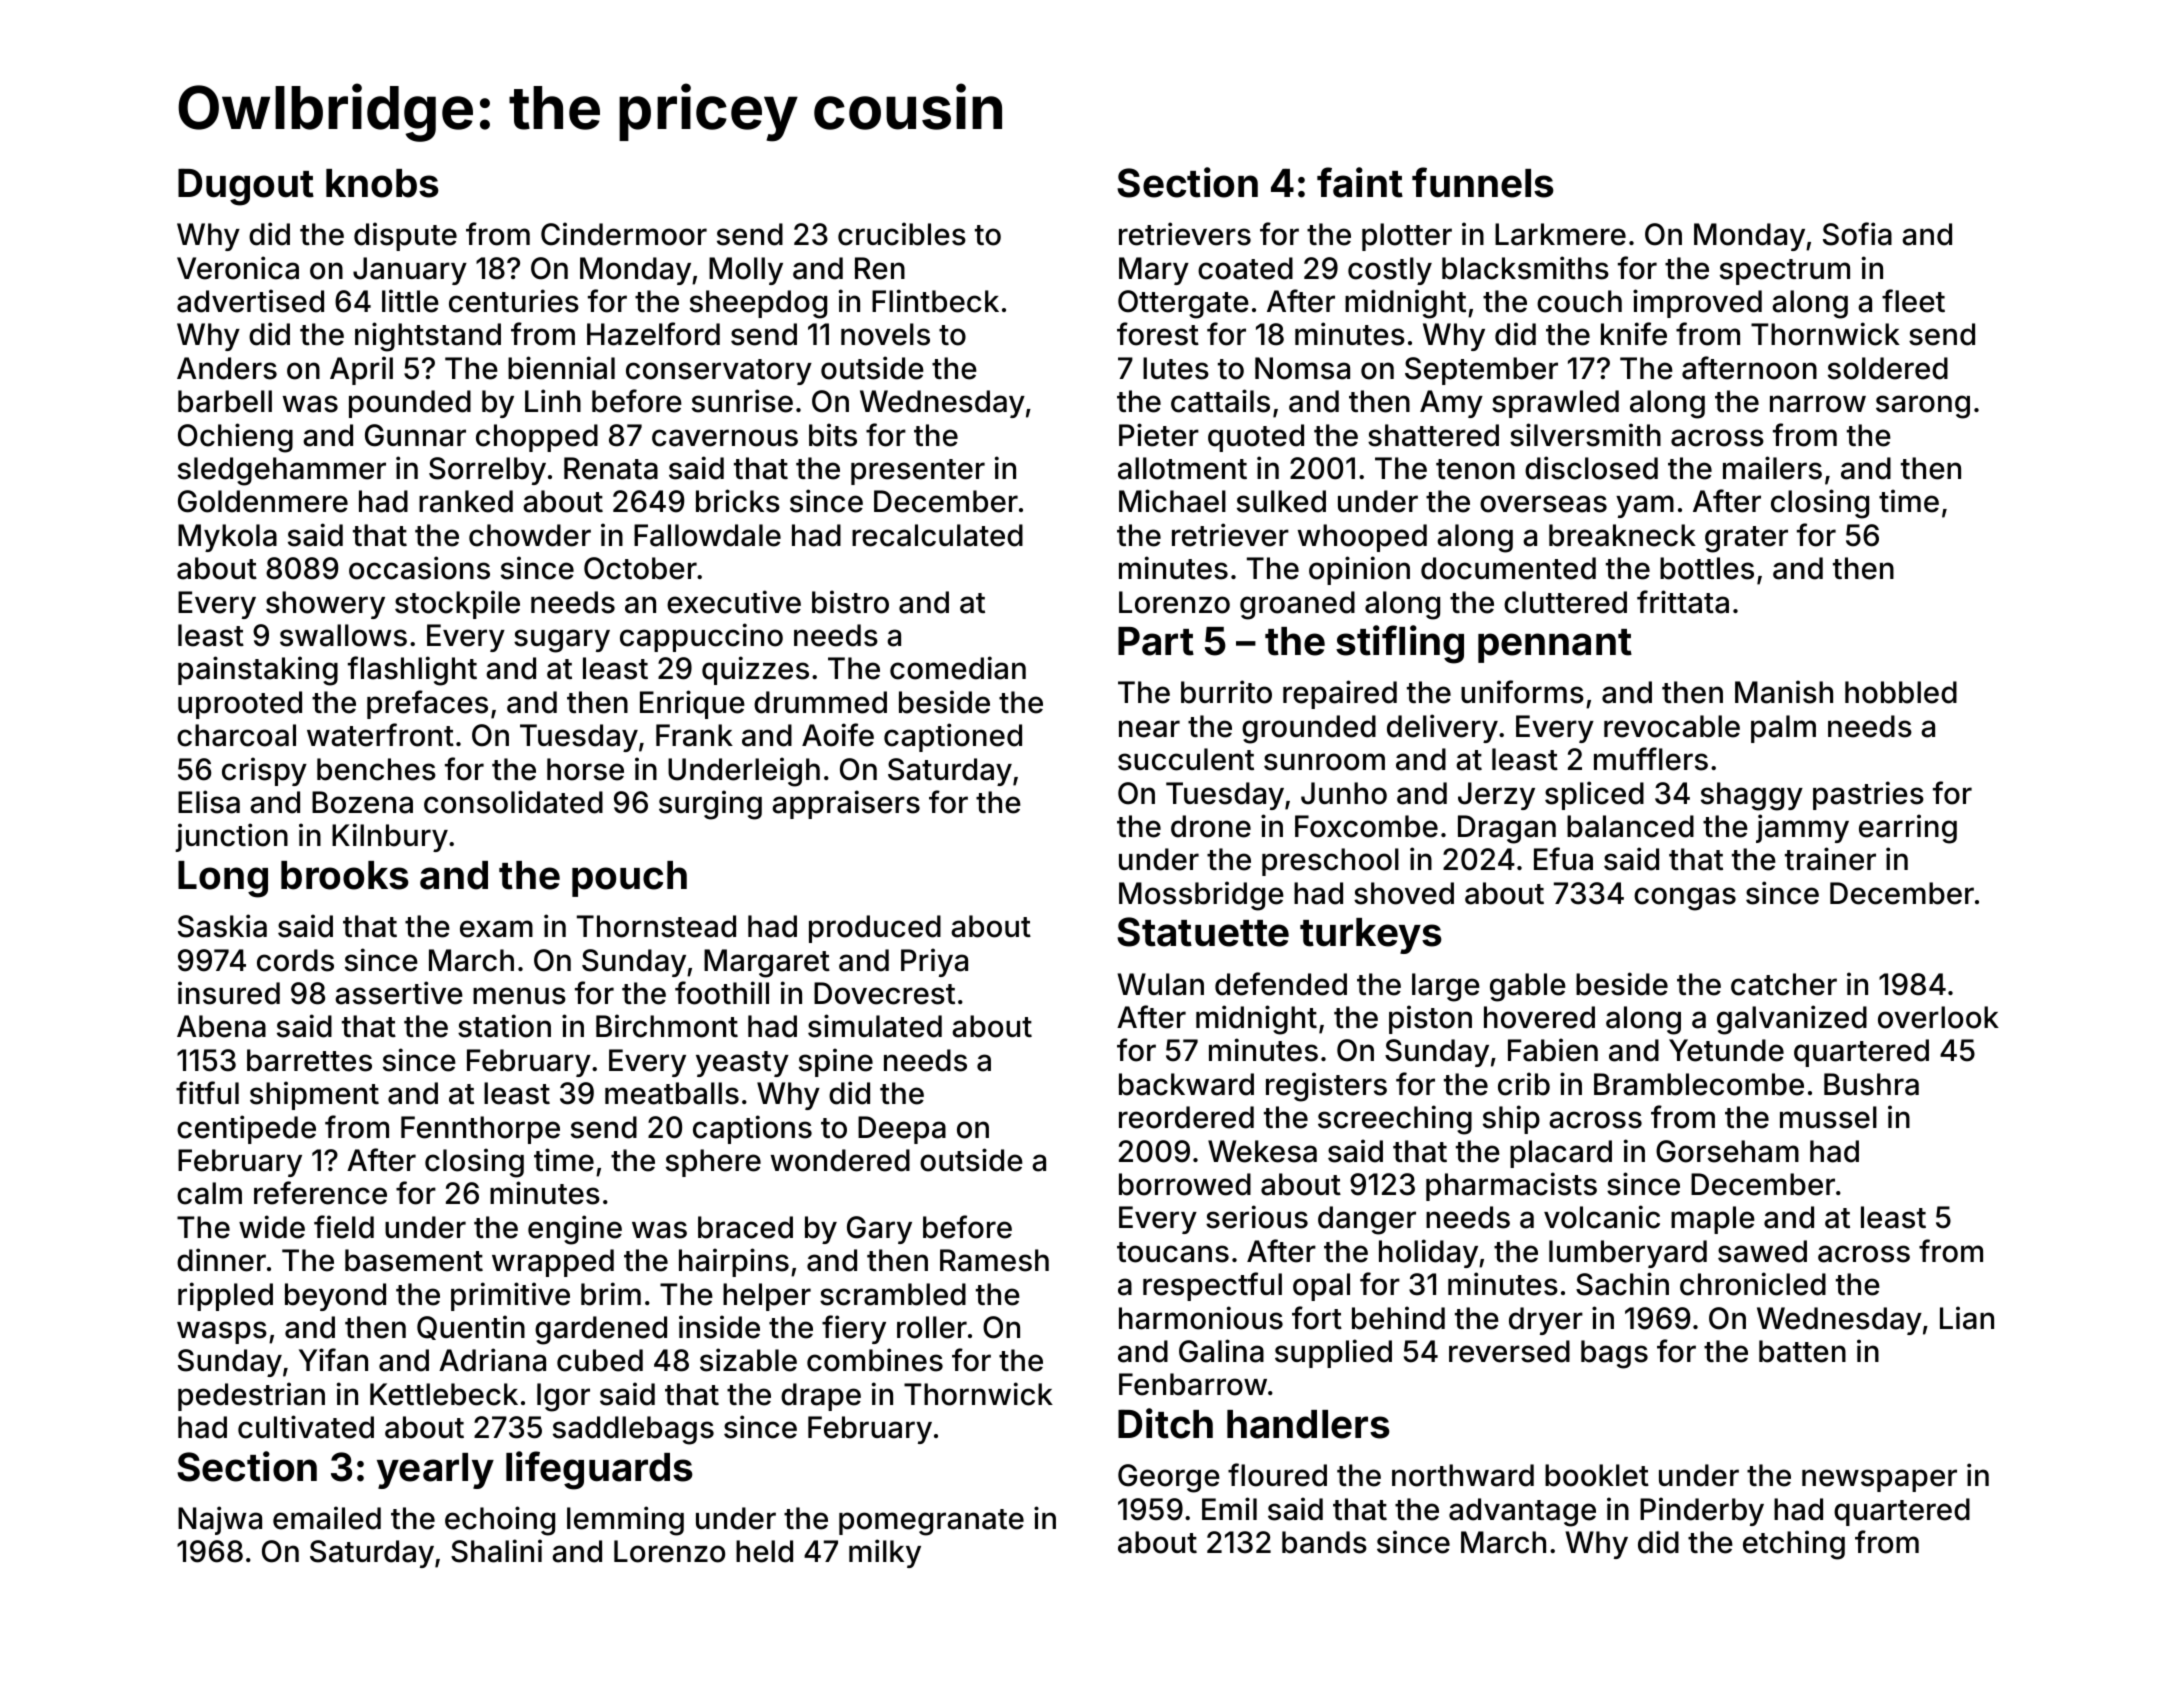 The width and height of the screenshot is (2178, 1683). Describe the element at coordinates (487, 471) in the screenshot. I see `Sorrelby` at that location.
